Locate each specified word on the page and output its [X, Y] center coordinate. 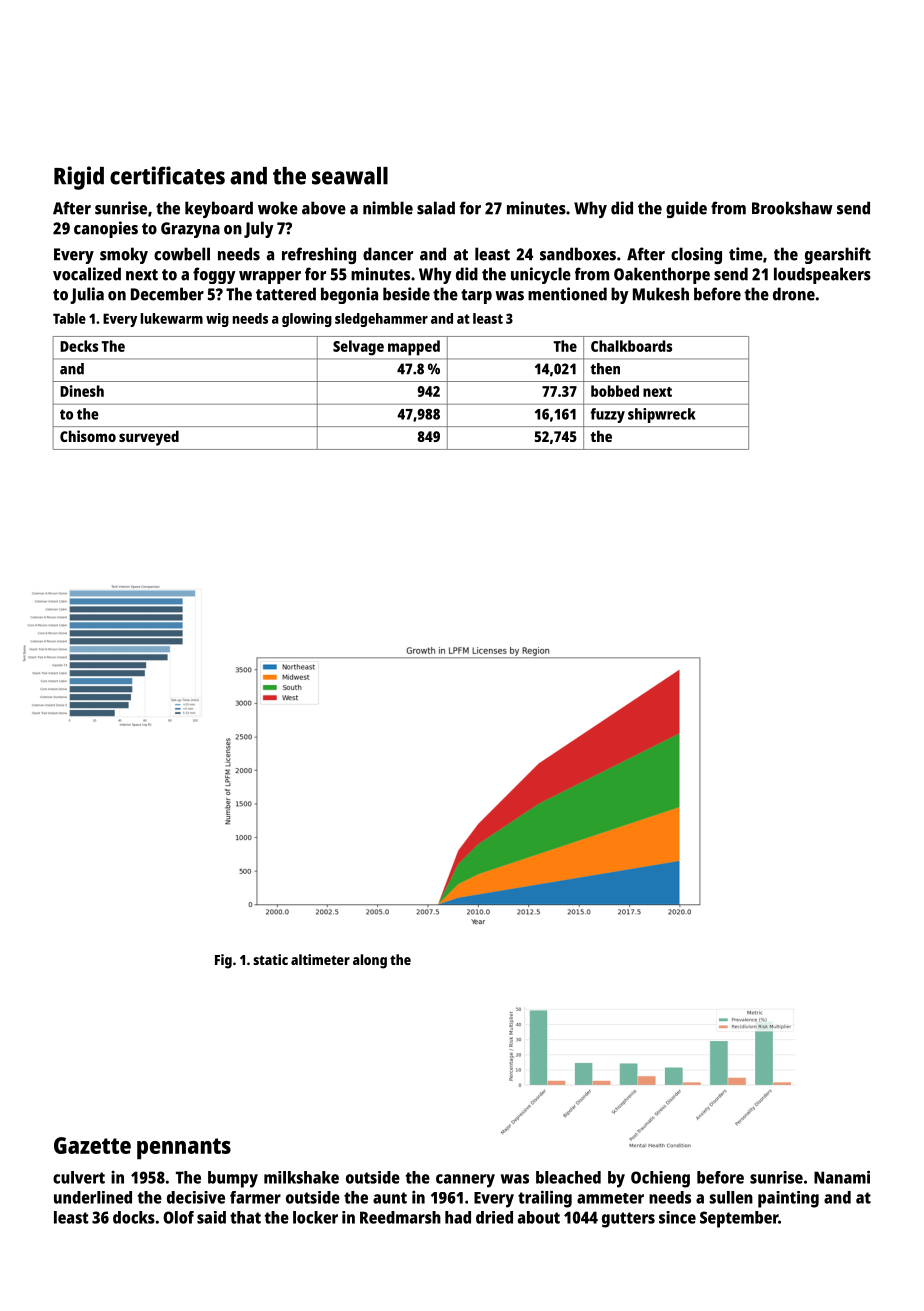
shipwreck [662, 415]
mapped [414, 348]
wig [217, 320]
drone [794, 294]
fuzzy [607, 415]
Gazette [92, 1145]
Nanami [842, 1177]
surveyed [149, 438]
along [370, 961]
